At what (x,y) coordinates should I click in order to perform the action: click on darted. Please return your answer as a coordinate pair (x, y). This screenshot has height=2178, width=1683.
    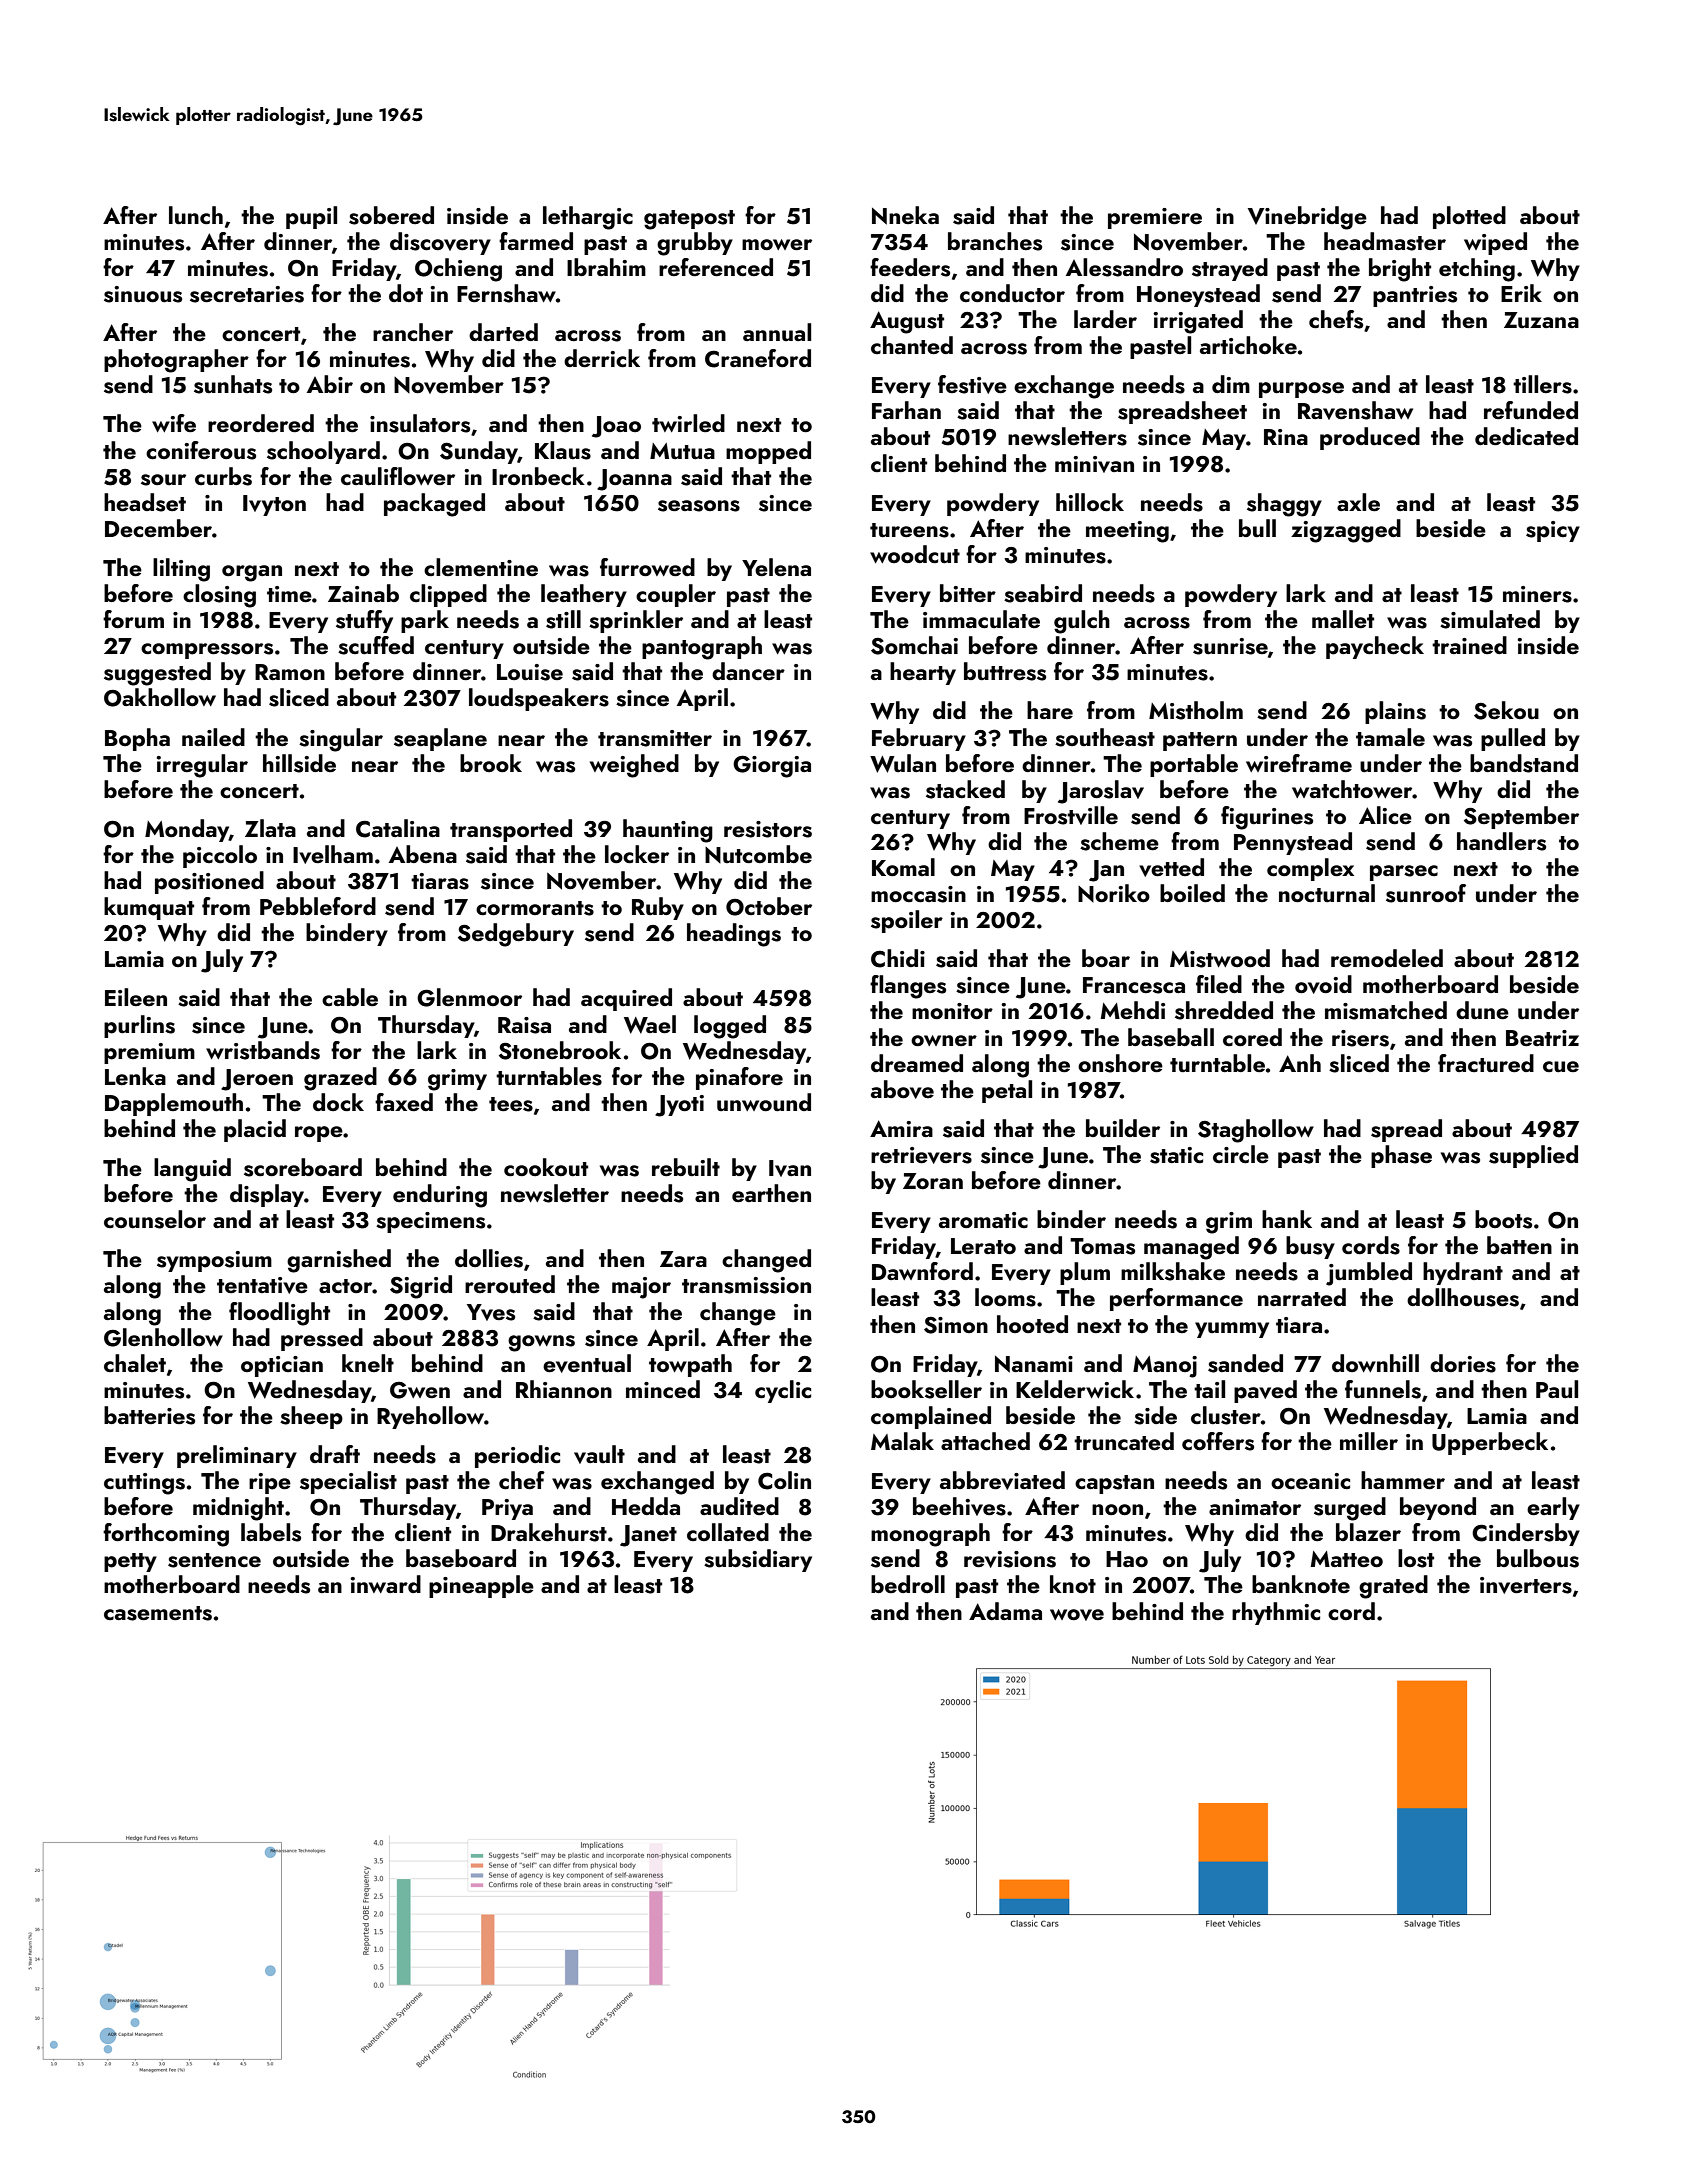
    Looking at the image, I should click on (503, 332).
